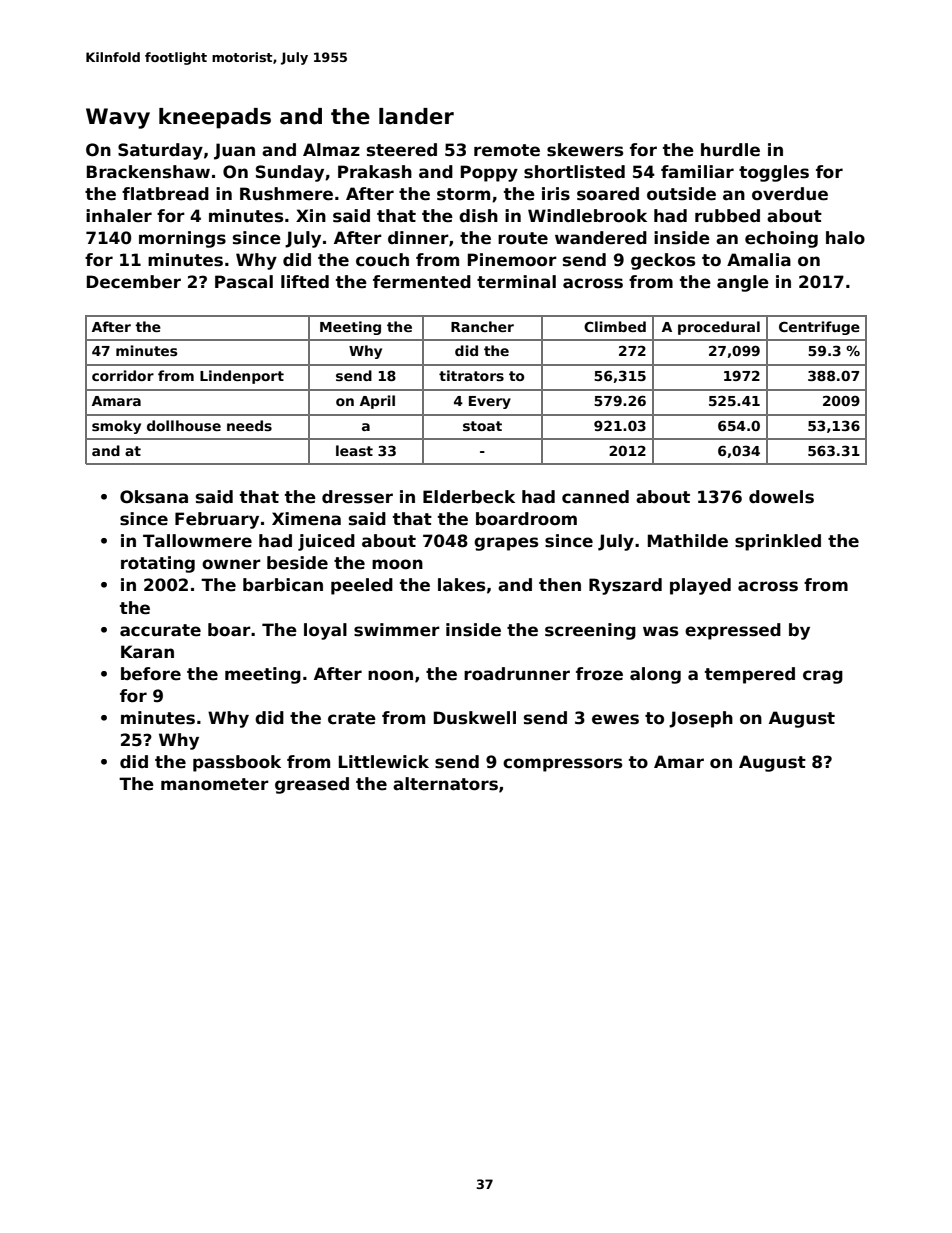 The image size is (952, 1233). I want to click on greased, so click(312, 785).
